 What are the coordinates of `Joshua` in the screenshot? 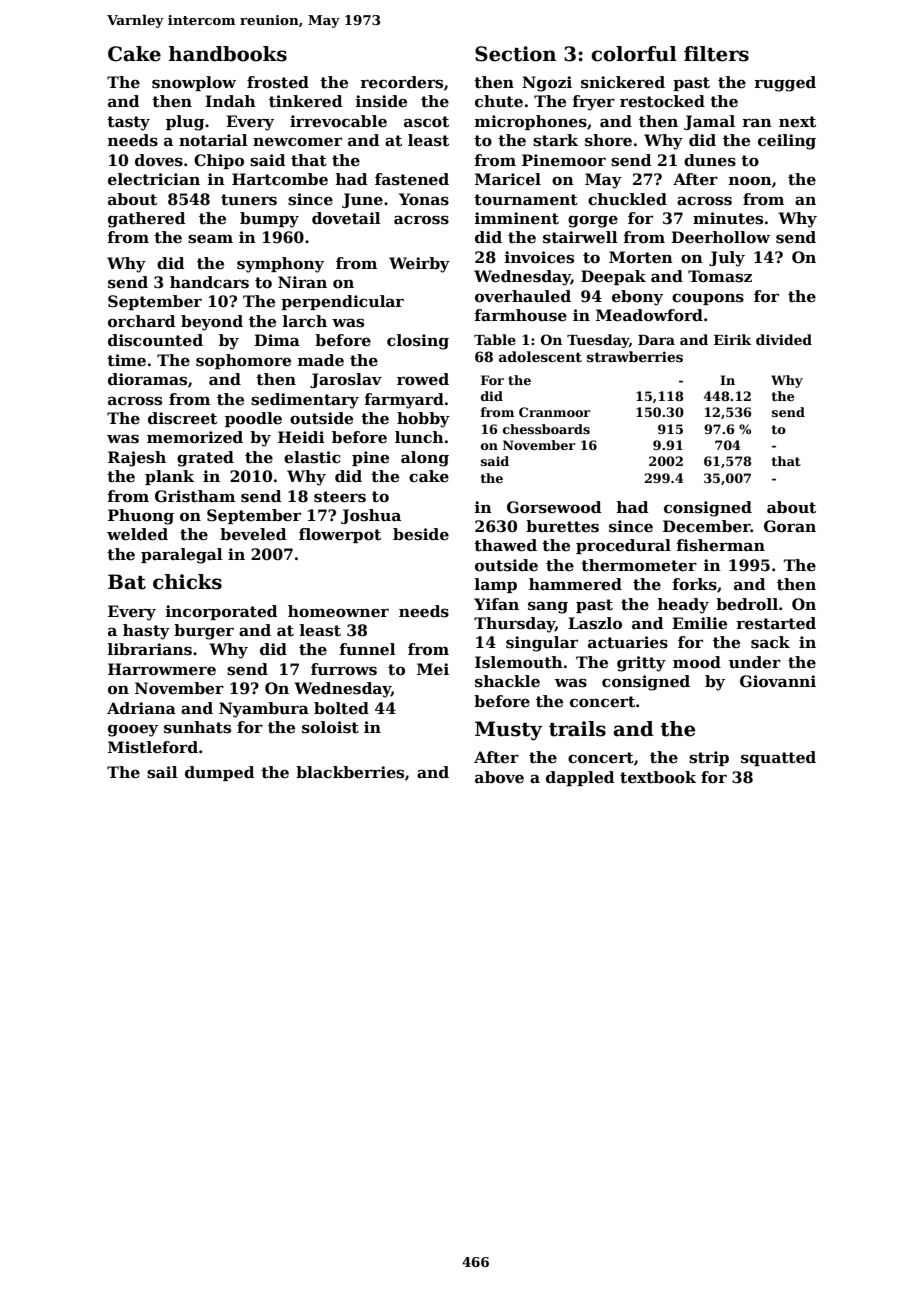 It's located at (371, 516).
